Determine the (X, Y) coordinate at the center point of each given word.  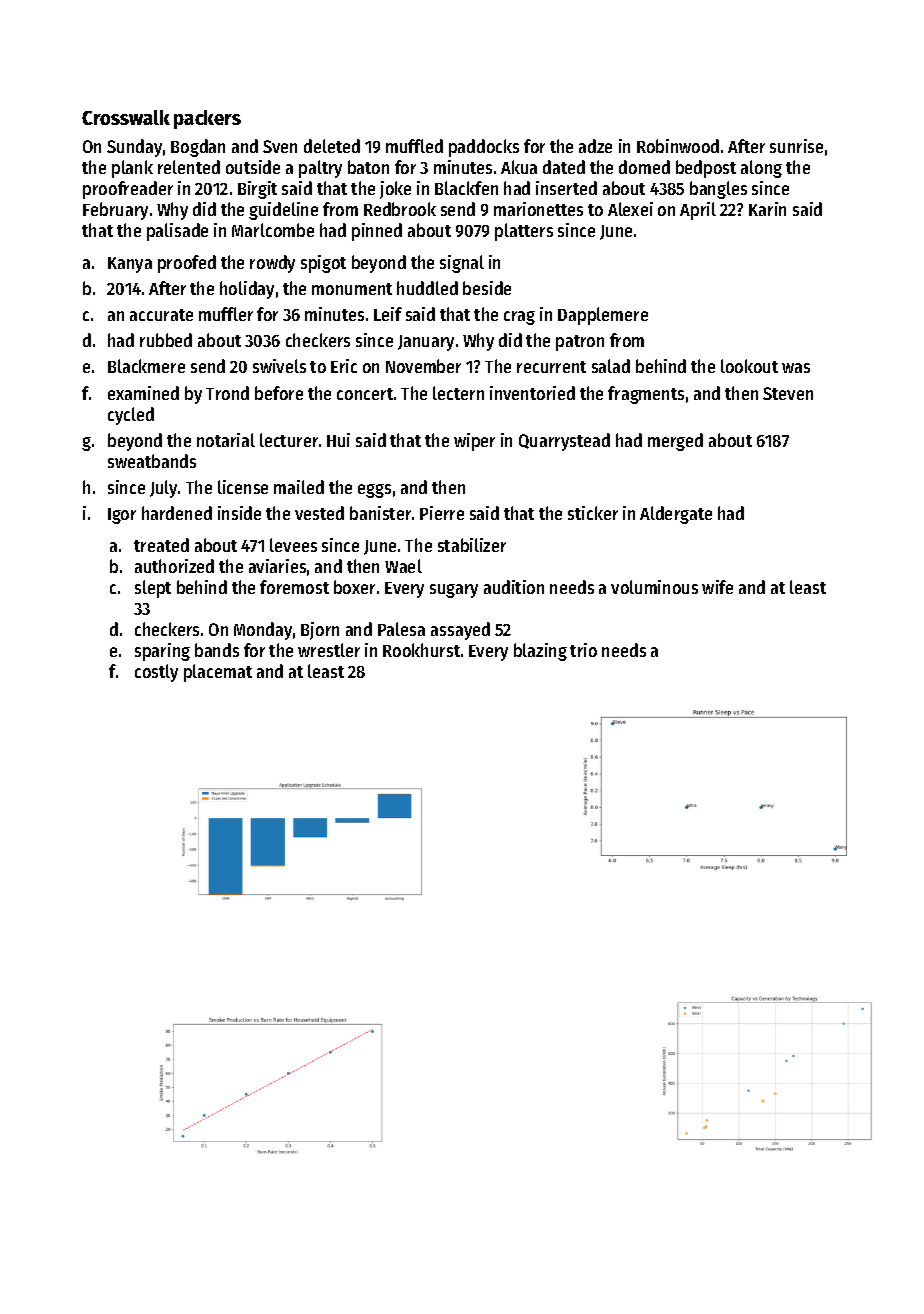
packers (207, 119)
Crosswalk (126, 117)
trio (583, 650)
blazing (540, 652)
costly (156, 673)
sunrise (796, 146)
